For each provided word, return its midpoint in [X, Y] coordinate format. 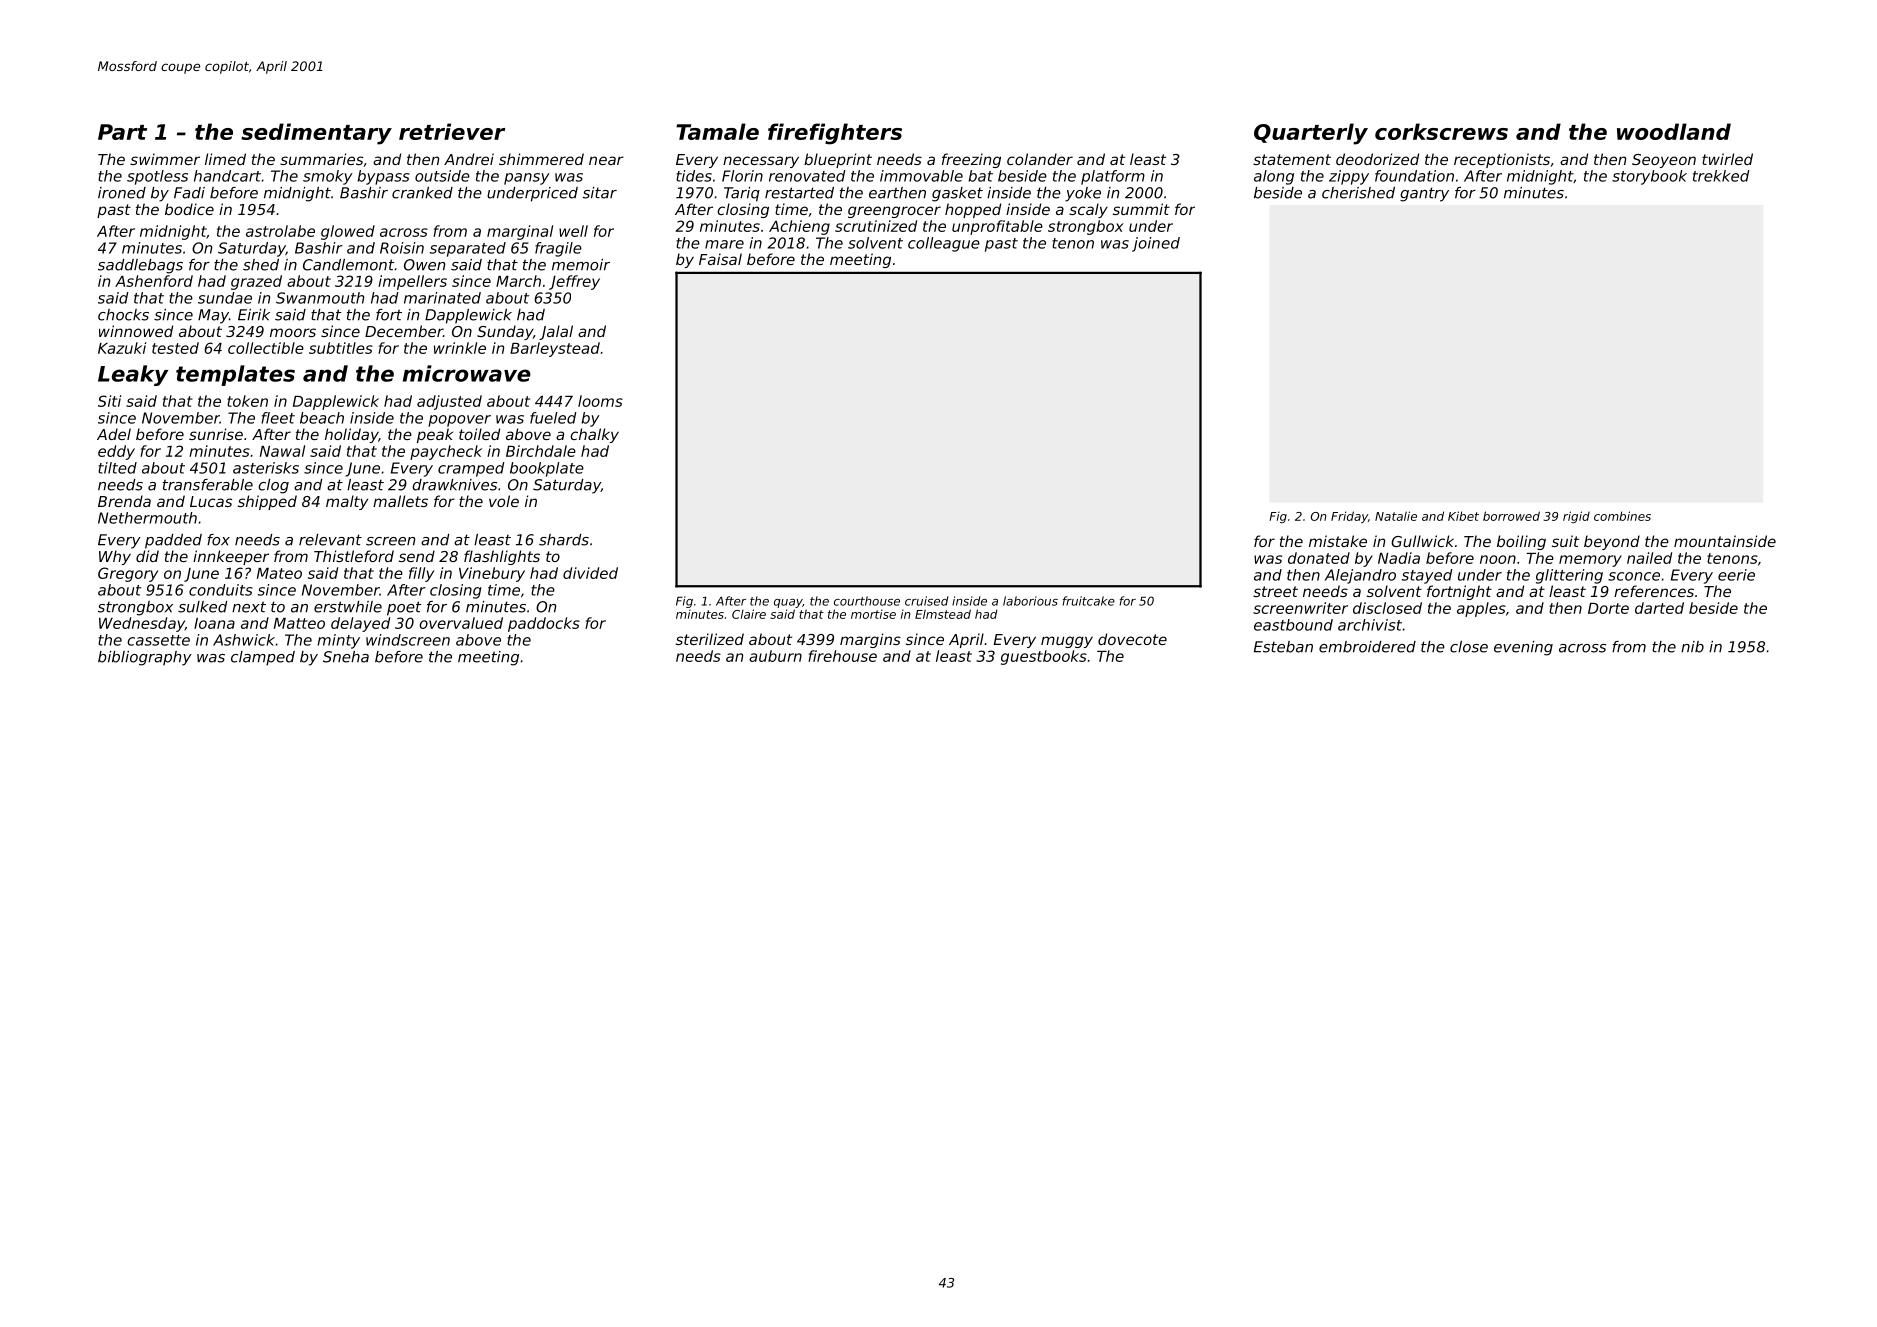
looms [600, 401]
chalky [594, 435]
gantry [1424, 194]
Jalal [556, 332]
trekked [1721, 176]
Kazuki [122, 348]
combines [1622, 516]
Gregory [128, 574]
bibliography [145, 658]
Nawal [282, 451]
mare [724, 244]
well [573, 231]
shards [564, 540]
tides [694, 176]
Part [122, 132]
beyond [1612, 542]
